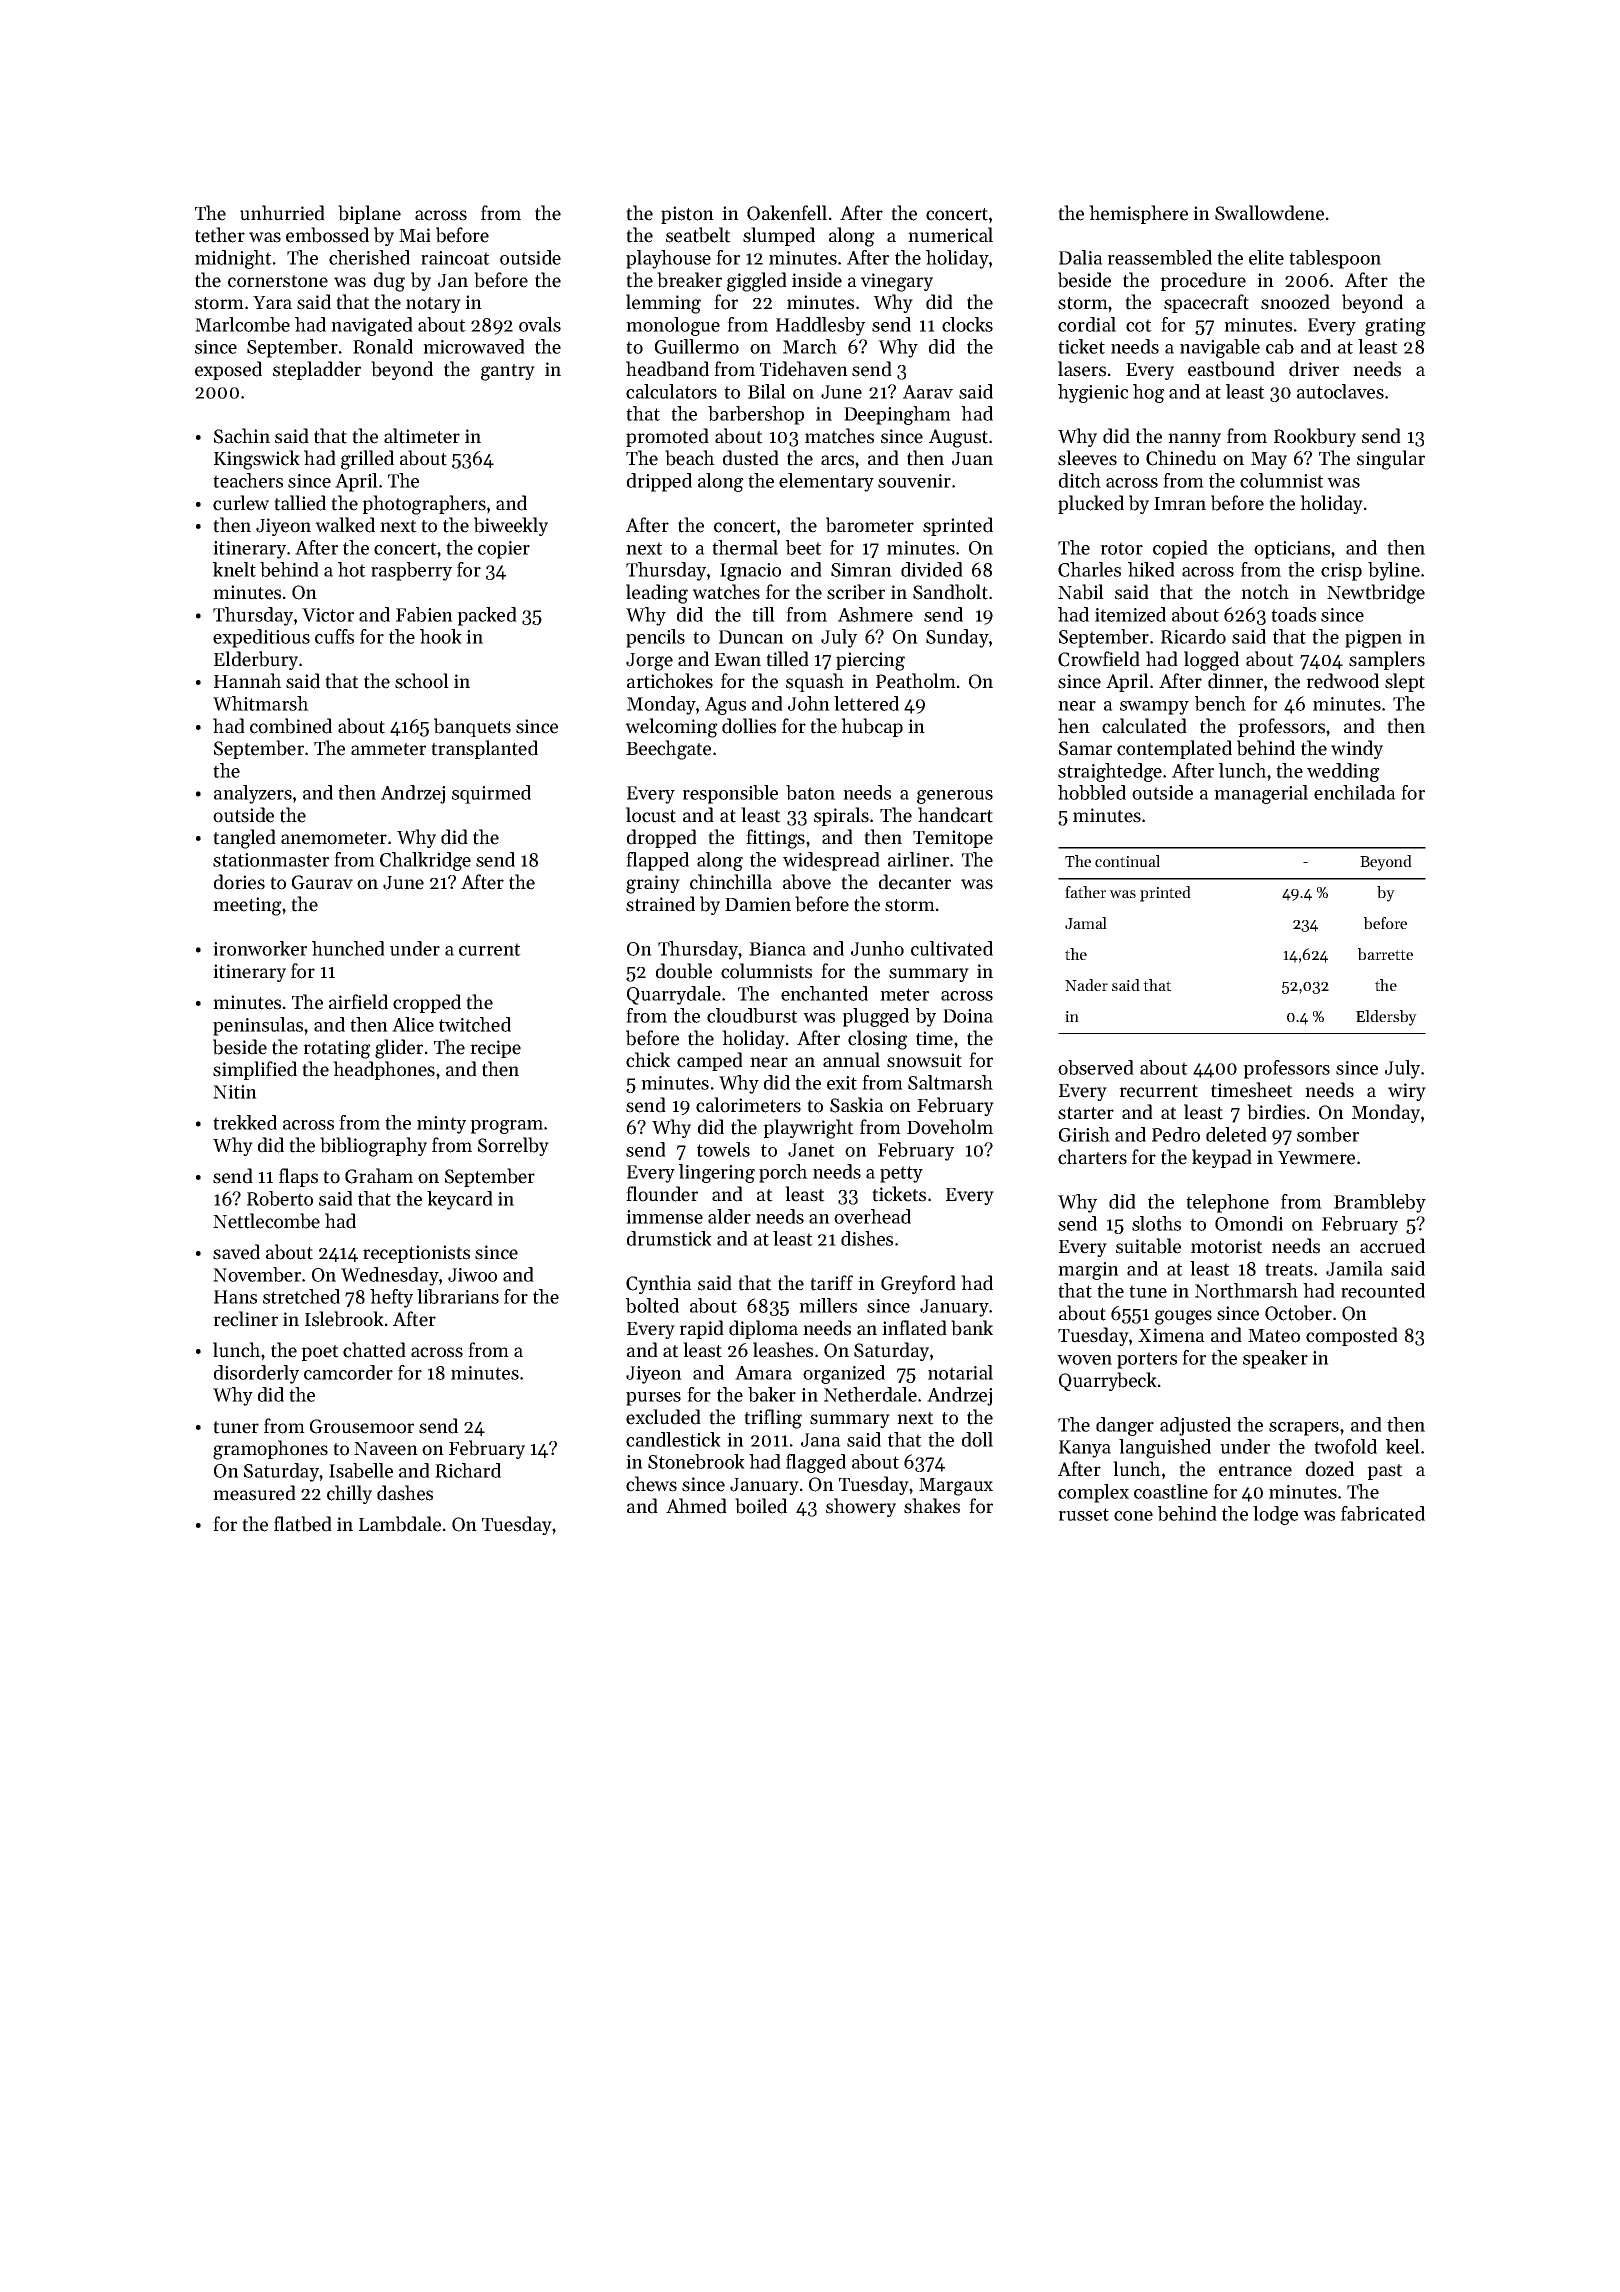  I want to click on double, so click(684, 971).
